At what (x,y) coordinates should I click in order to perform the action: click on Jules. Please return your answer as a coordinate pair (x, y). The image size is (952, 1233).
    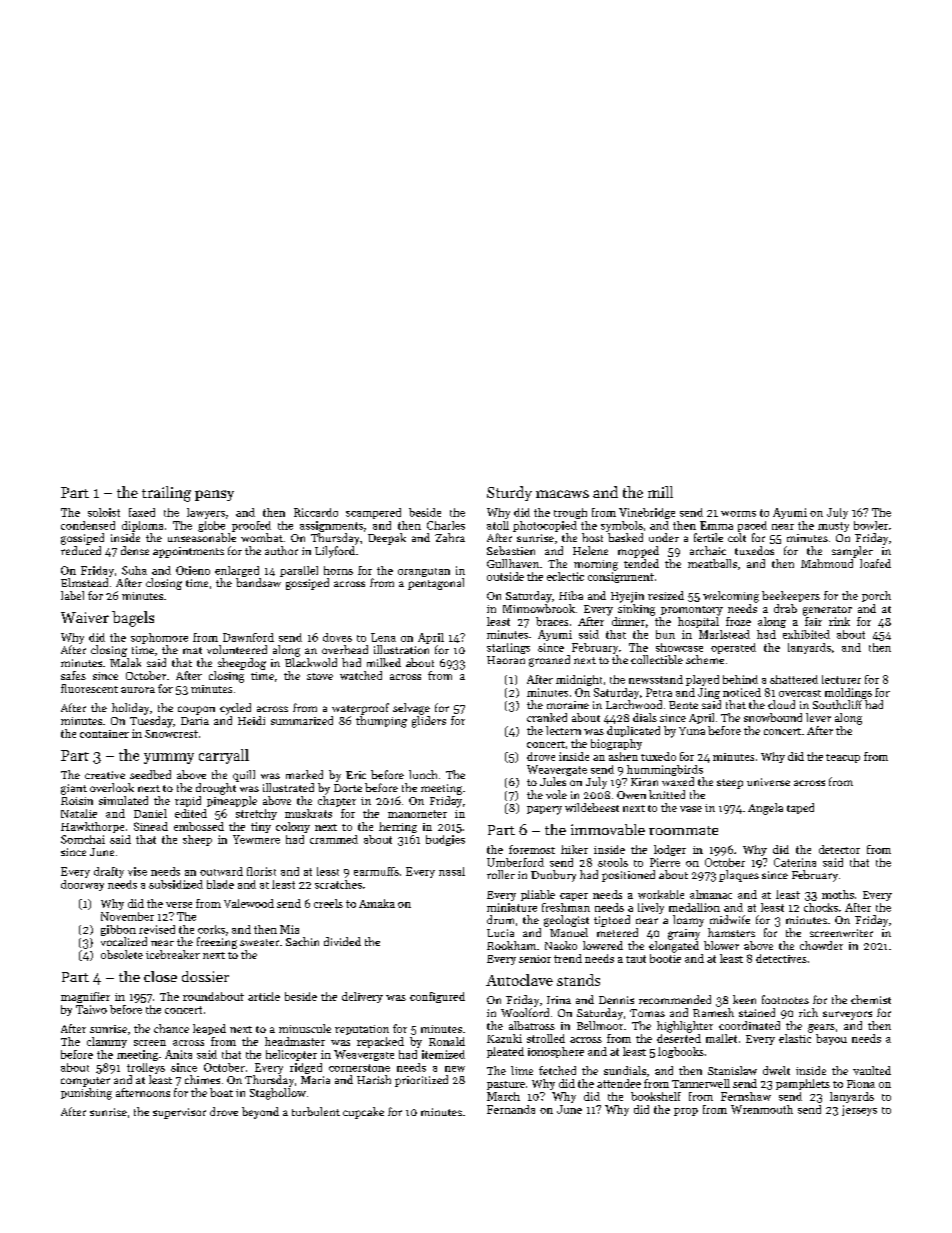
    Looking at the image, I should click on (553, 781).
